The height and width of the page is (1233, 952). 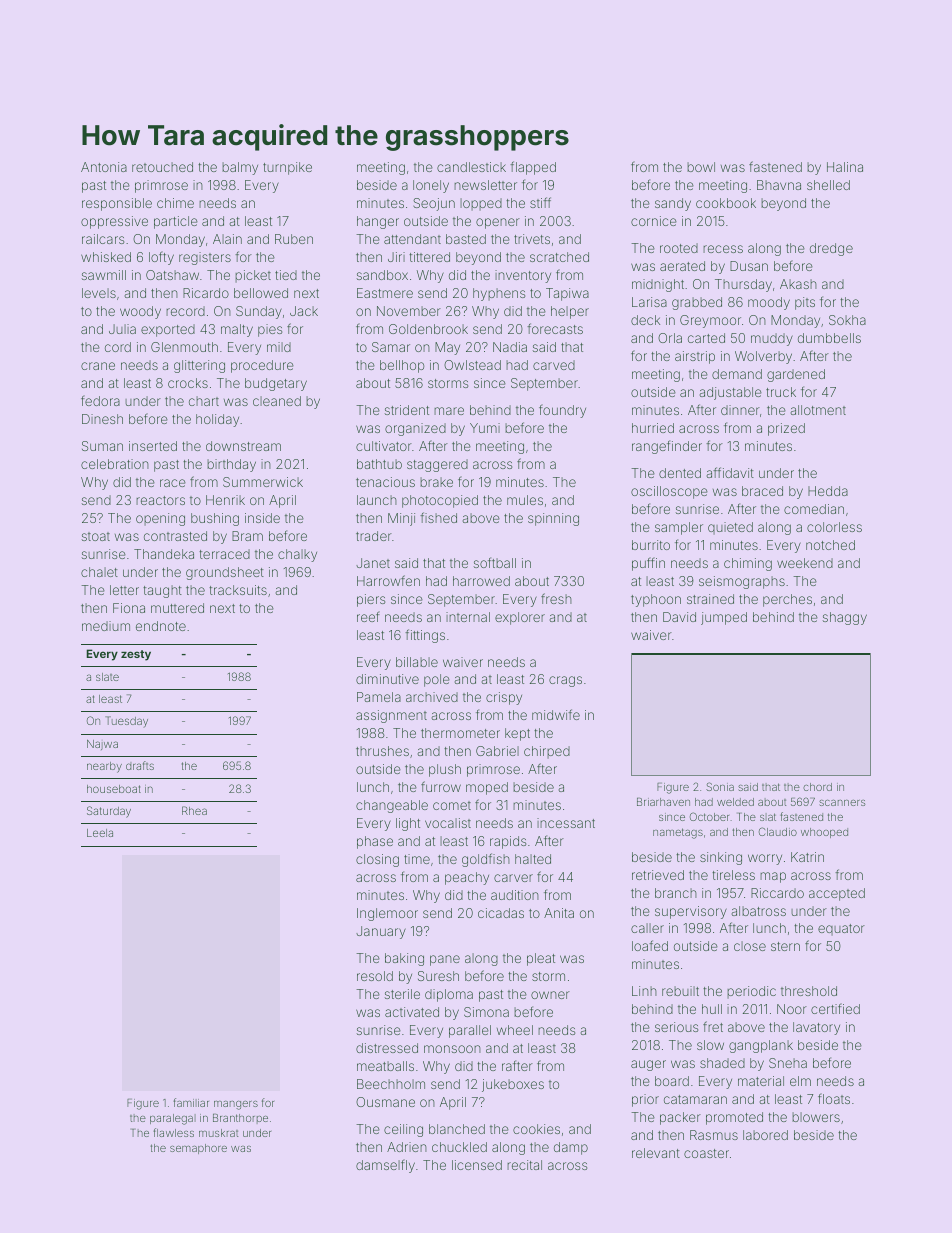 What do you see at coordinates (720, 786) in the page?
I see `Sonia` at bounding box center [720, 786].
